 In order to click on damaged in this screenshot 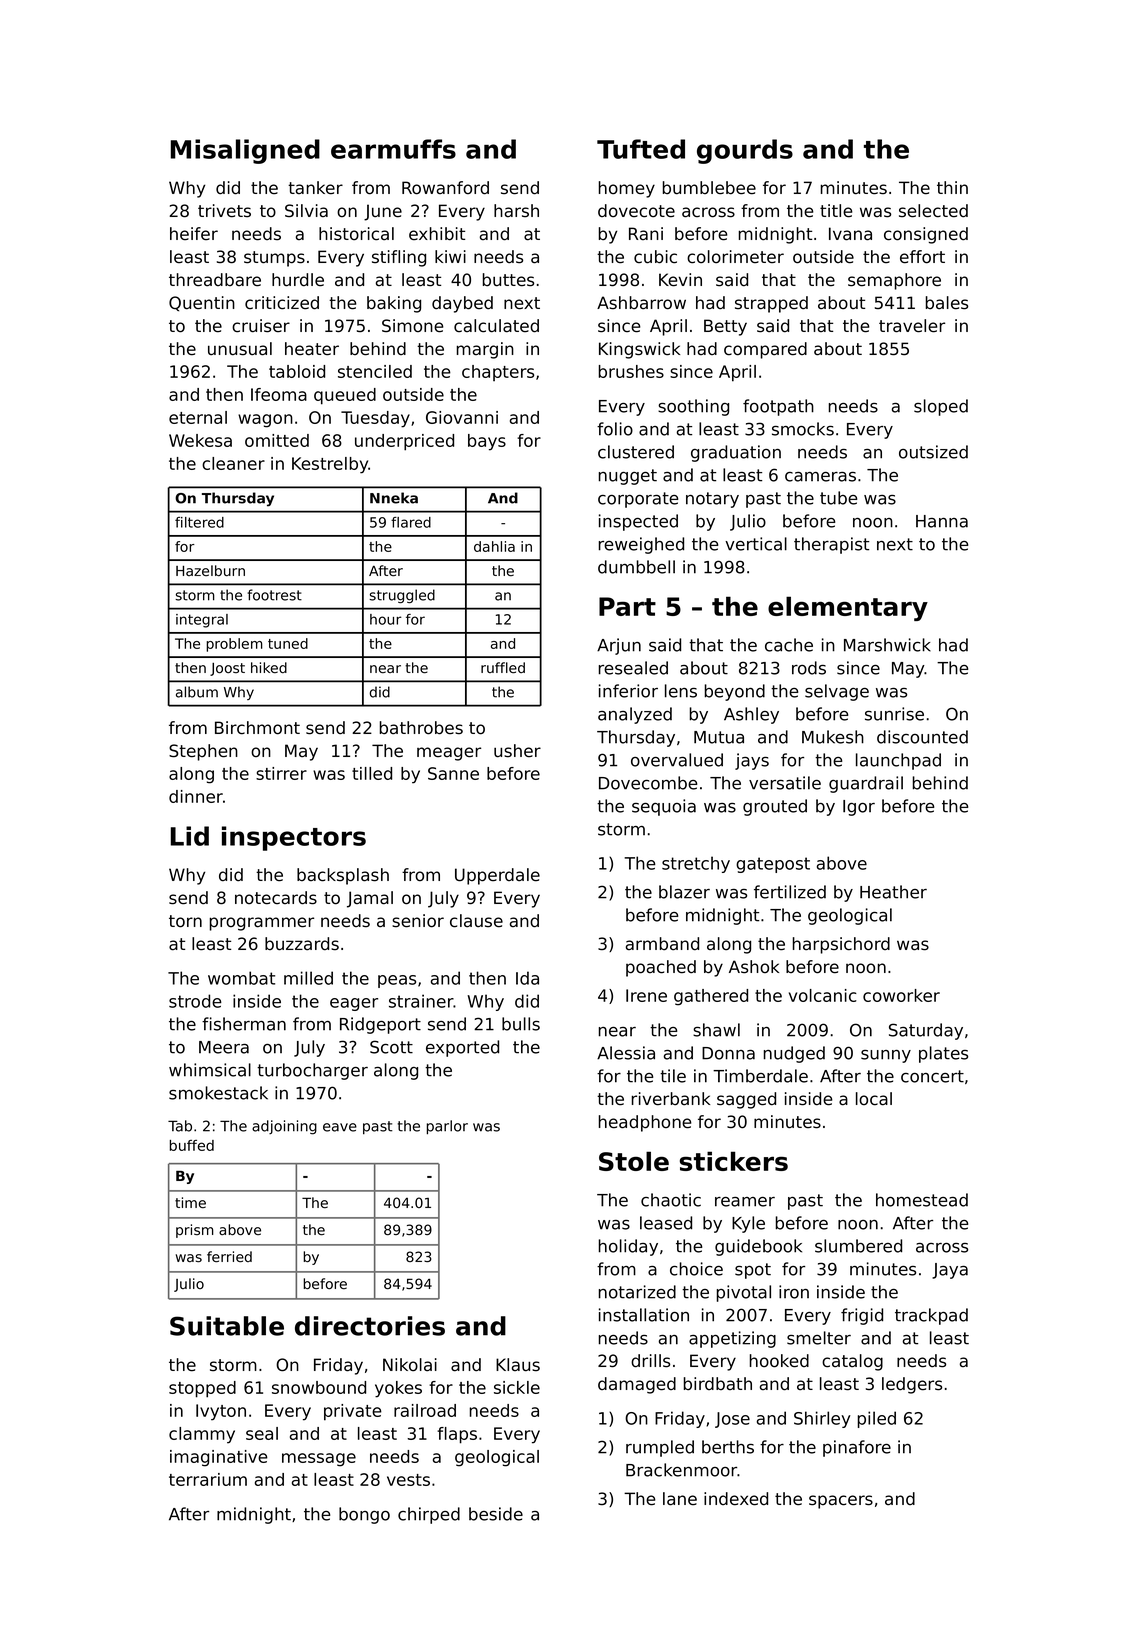, I will do `click(637, 1385)`.
